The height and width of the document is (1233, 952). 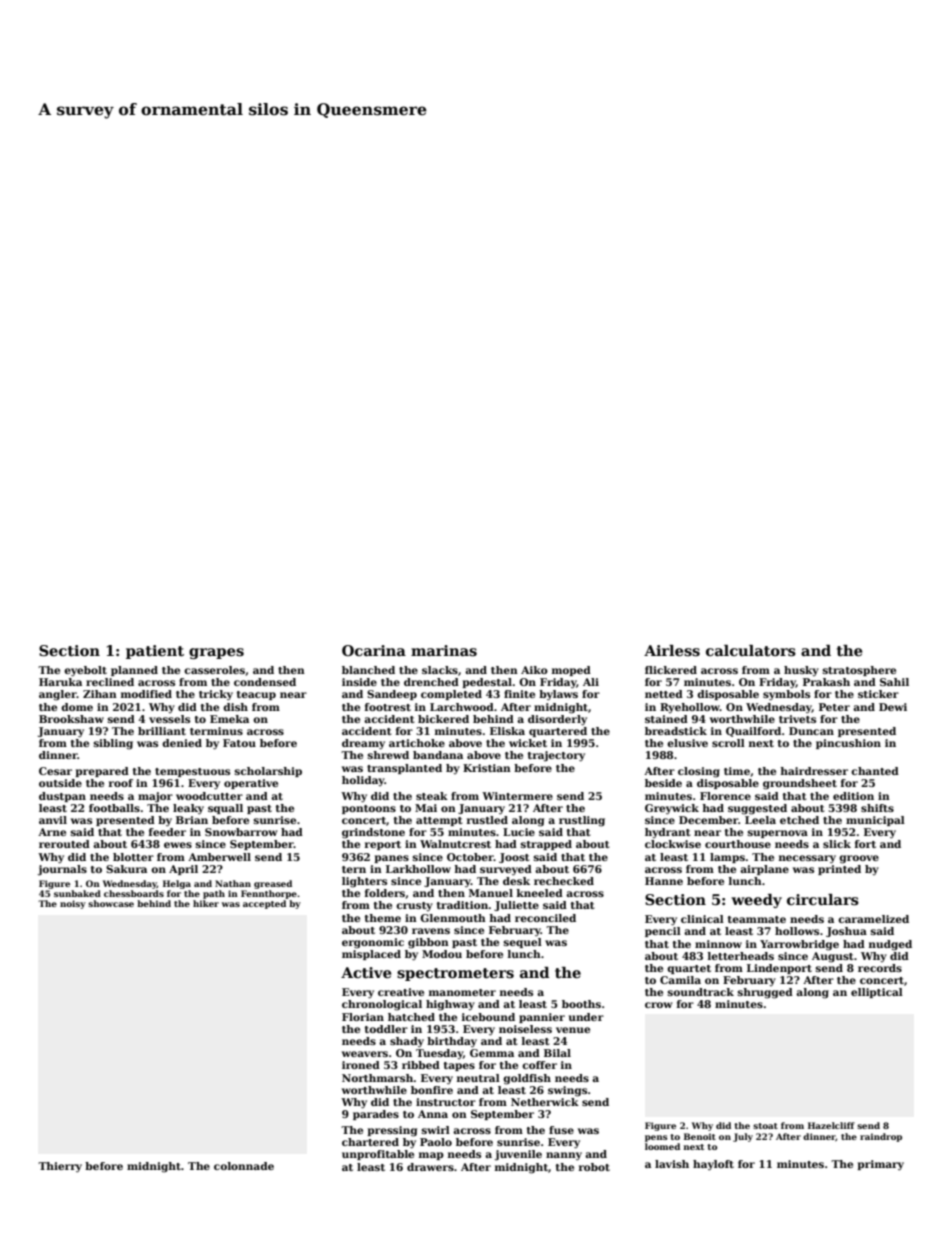 What do you see at coordinates (60, 1167) in the document?
I see `Thierry` at bounding box center [60, 1167].
